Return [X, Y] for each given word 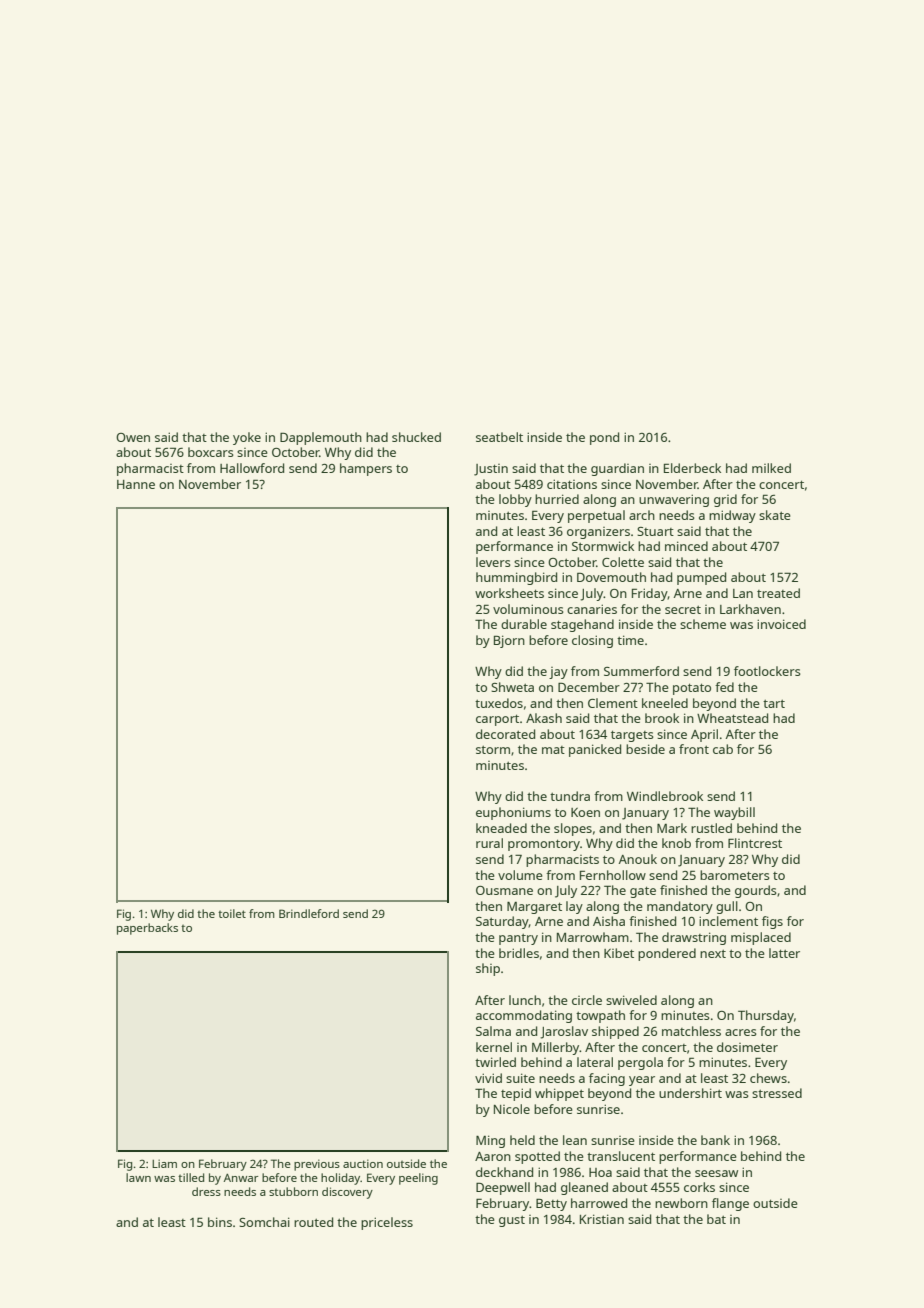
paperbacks [147, 929]
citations [572, 484]
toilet [232, 913]
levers [493, 562]
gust [512, 1221]
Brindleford [309, 913]
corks [699, 1187]
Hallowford [252, 468]
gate [643, 892]
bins [220, 1222]
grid [725, 500]
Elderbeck [692, 468]
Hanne [136, 484]
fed [724, 687]
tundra [570, 796]
